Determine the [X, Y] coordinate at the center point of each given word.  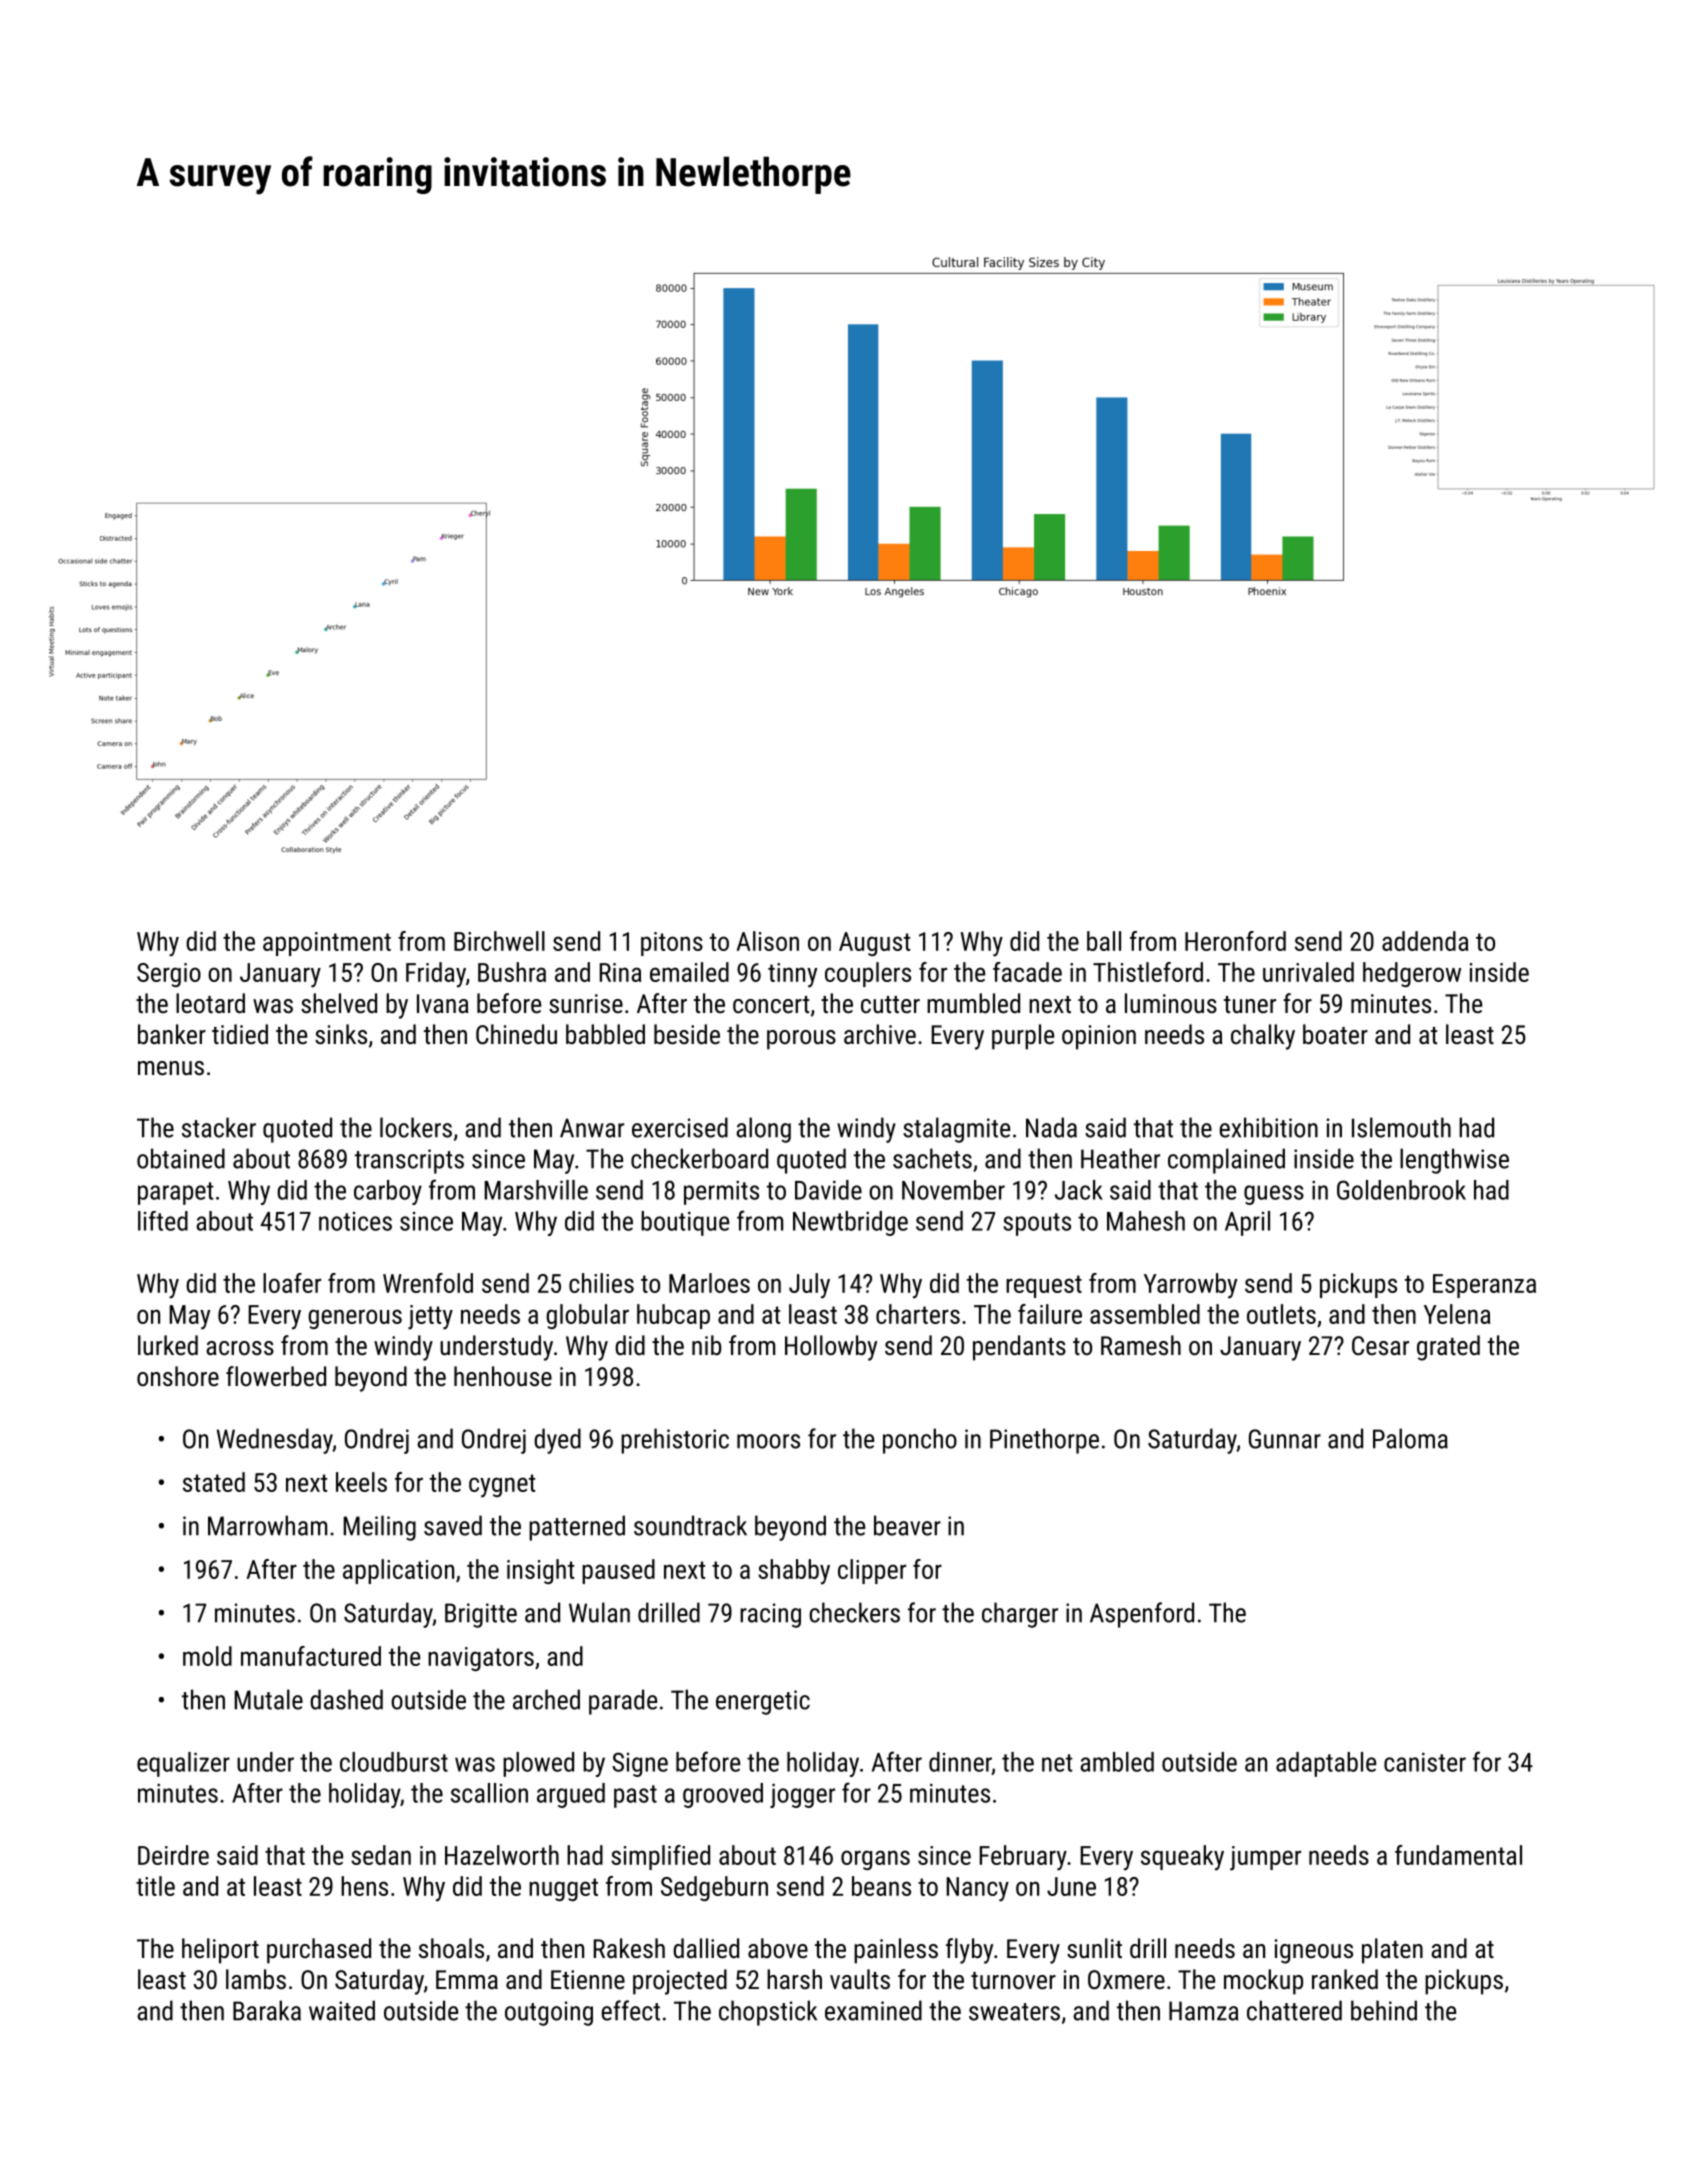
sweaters [1014, 2012]
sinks [341, 1034]
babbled [605, 1034]
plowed [538, 1764]
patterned [577, 1528]
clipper [872, 1571]
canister [1425, 1762]
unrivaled [1308, 972]
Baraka [267, 2010]
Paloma [1410, 1438]
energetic [763, 1702]
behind [1384, 2010]
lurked [168, 1345]
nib [706, 1345]
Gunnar [1285, 1439]
